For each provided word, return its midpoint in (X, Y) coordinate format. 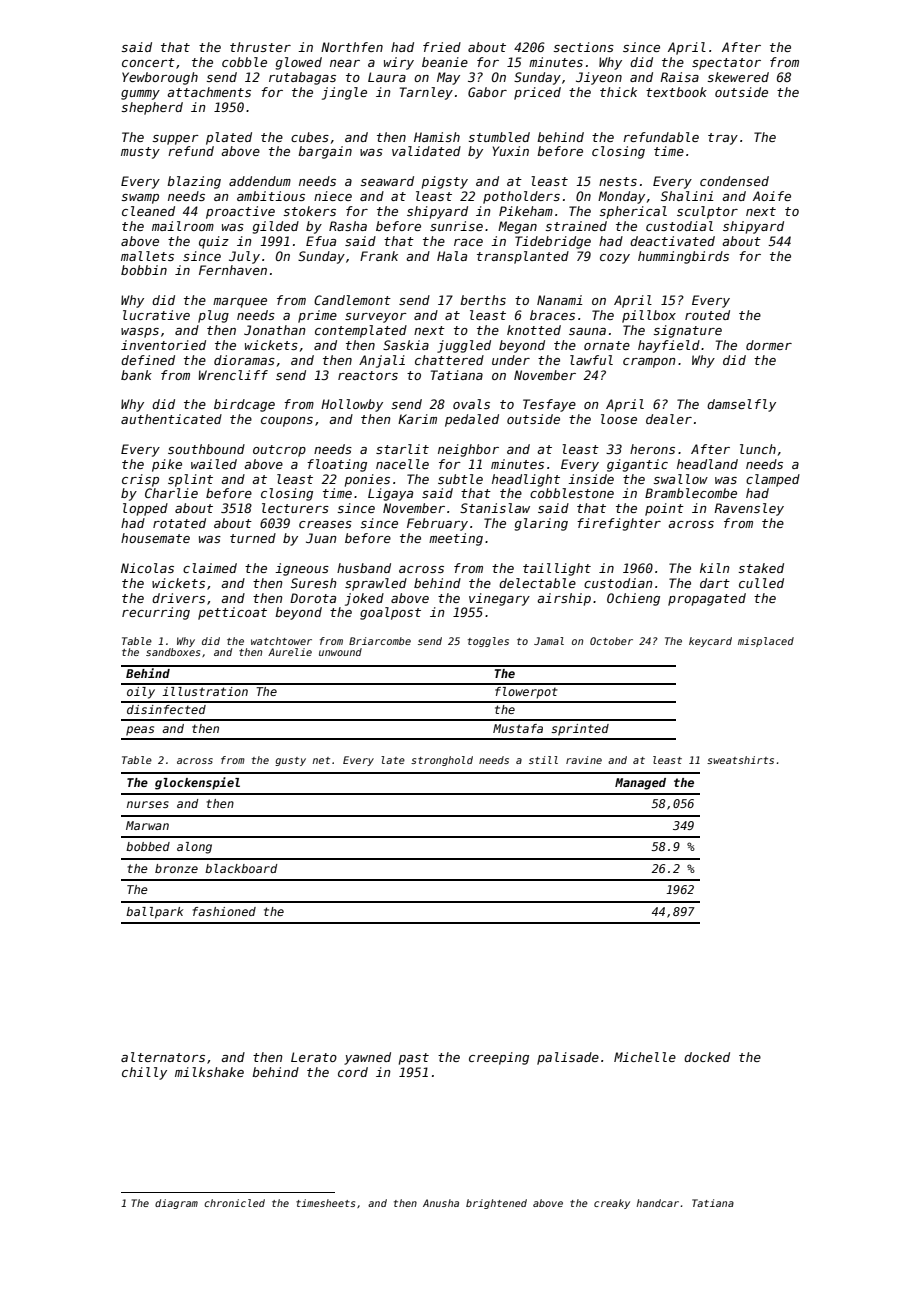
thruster (260, 47)
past (414, 1059)
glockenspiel (197, 783)
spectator (726, 64)
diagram (176, 1204)
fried (442, 47)
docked (707, 1057)
